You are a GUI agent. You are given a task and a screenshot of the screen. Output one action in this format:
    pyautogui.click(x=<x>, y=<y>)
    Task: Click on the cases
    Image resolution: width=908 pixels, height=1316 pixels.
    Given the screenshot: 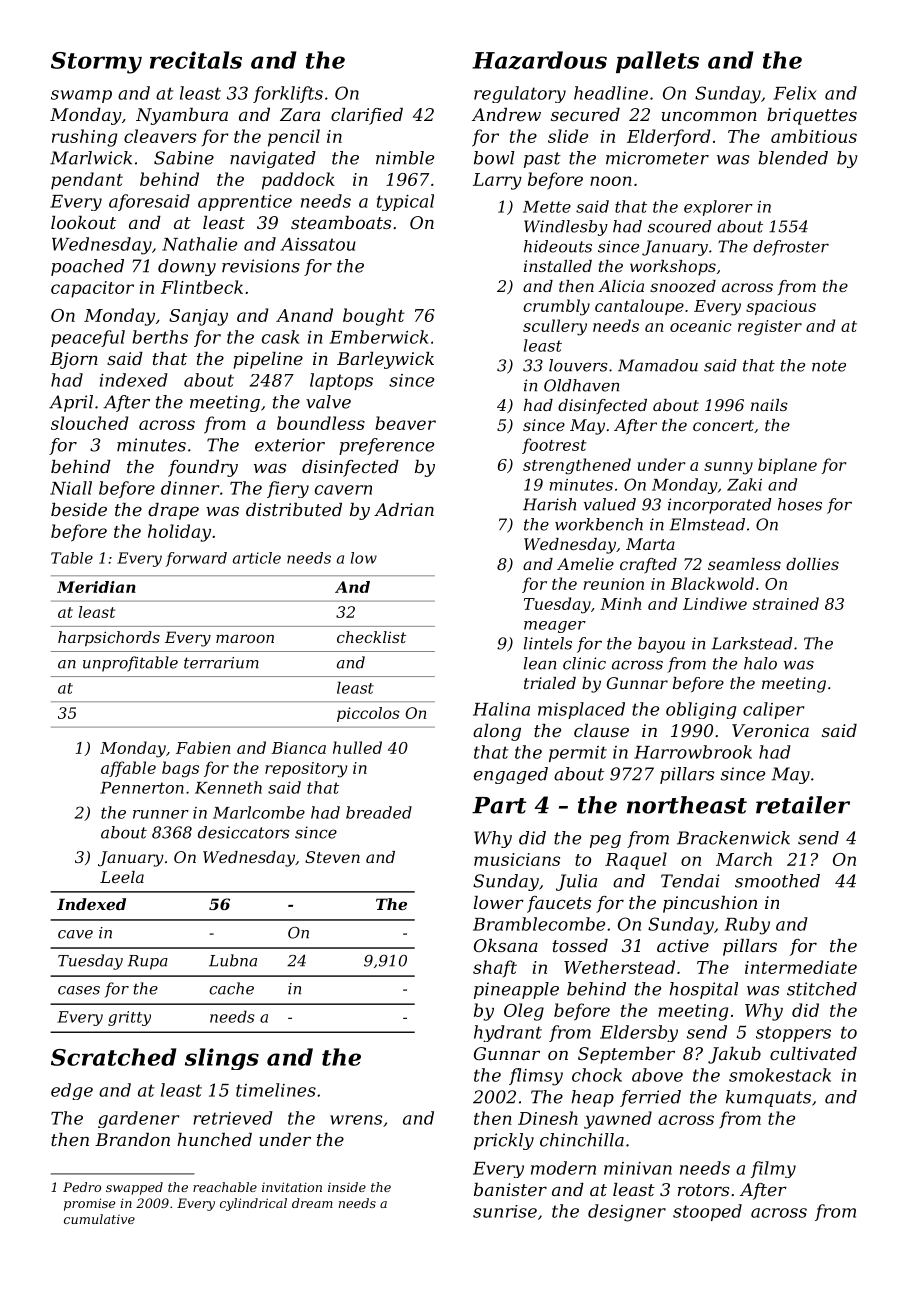 What is the action you would take?
    pyautogui.click(x=79, y=990)
